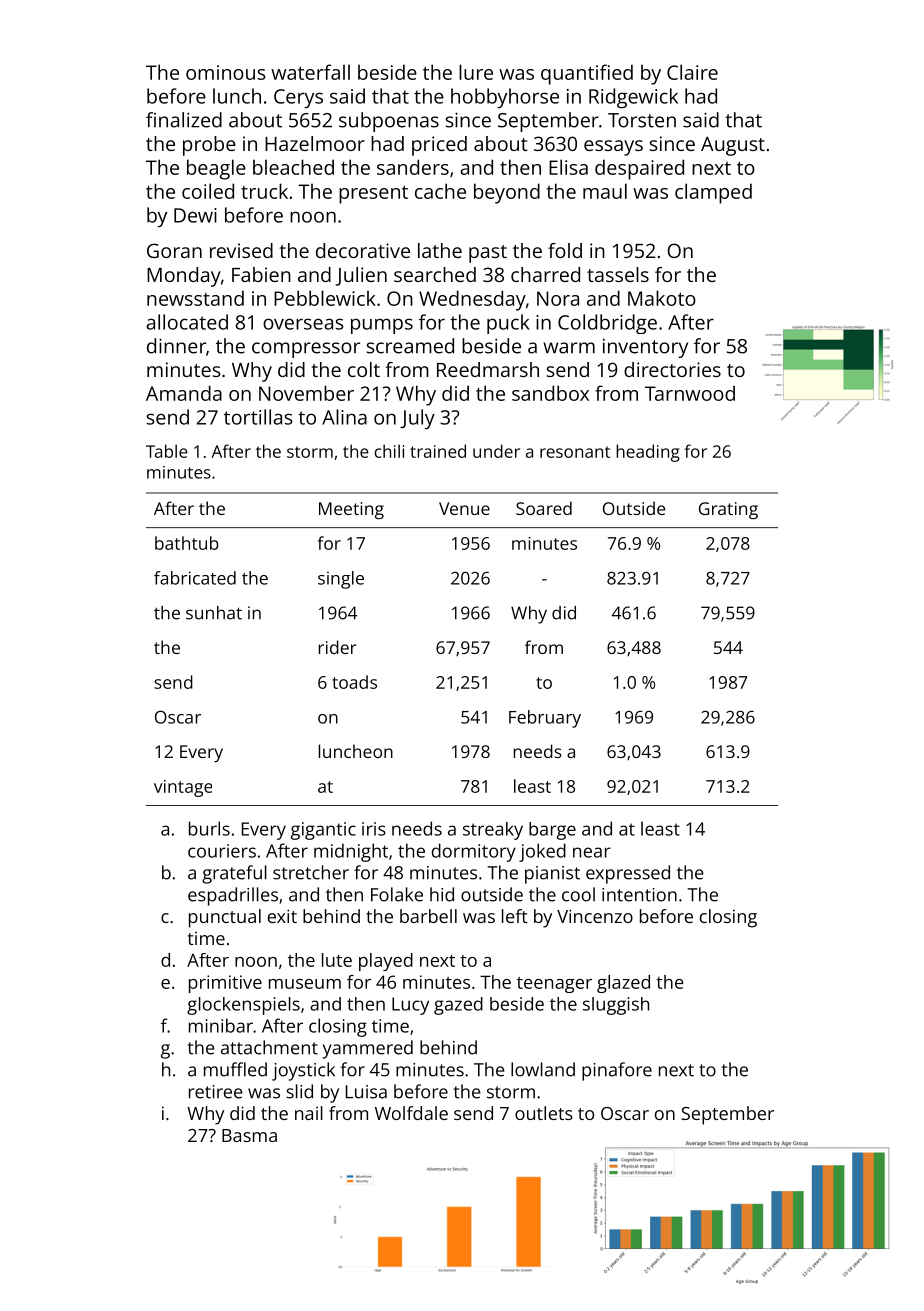 This screenshot has height=1311, width=924. Describe the element at coordinates (648, 453) in the screenshot. I see `heading` at that location.
